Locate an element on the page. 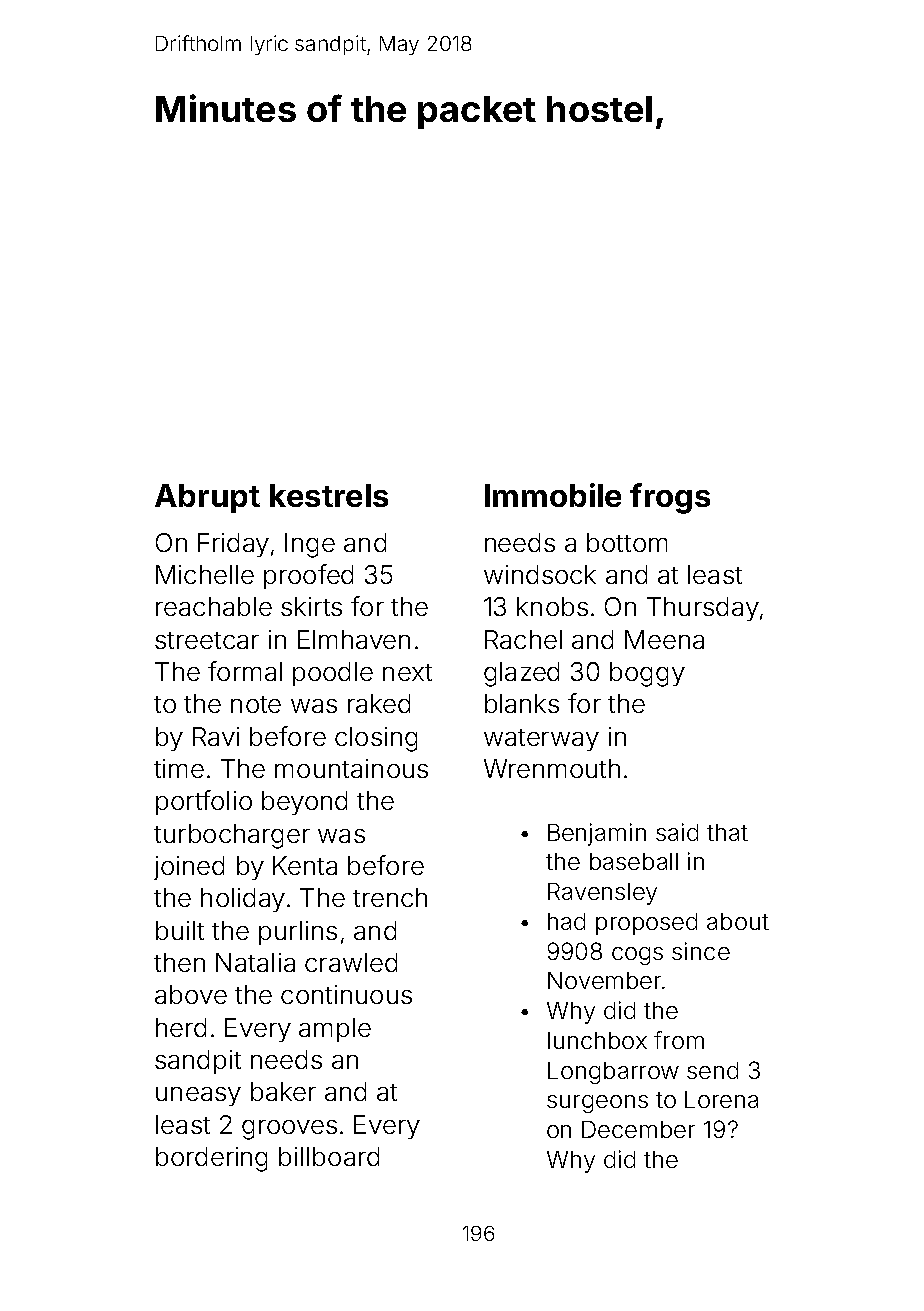  send is located at coordinates (712, 1070).
